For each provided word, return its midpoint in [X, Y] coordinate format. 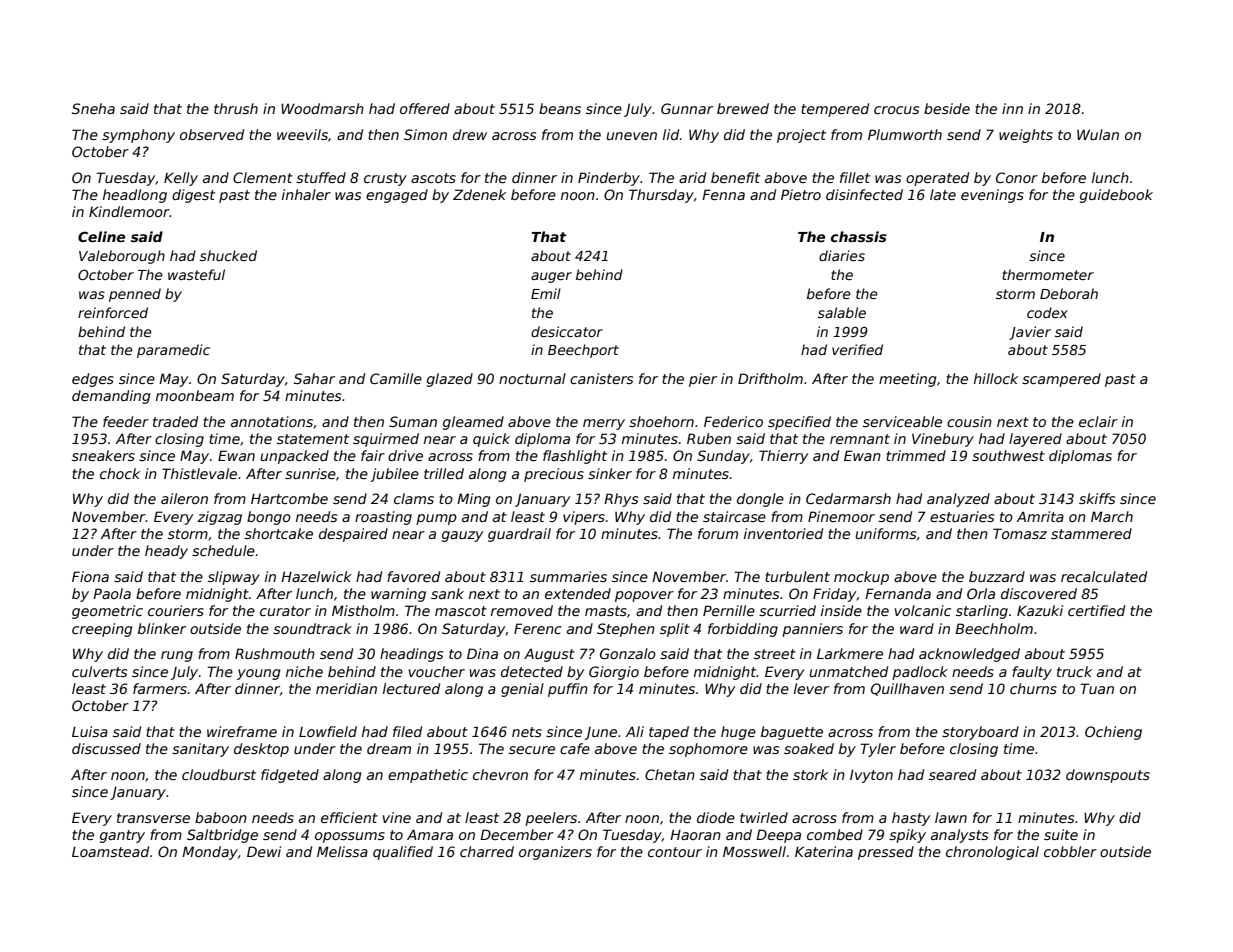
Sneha [93, 108]
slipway [234, 578]
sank [447, 593]
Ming [473, 500]
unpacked [294, 457]
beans [560, 108]
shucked [228, 255]
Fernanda [898, 593]
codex [1047, 312]
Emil [546, 293]
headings [411, 655]
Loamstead [110, 851]
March [1112, 516]
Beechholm [994, 628]
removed [522, 610]
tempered [835, 110]
